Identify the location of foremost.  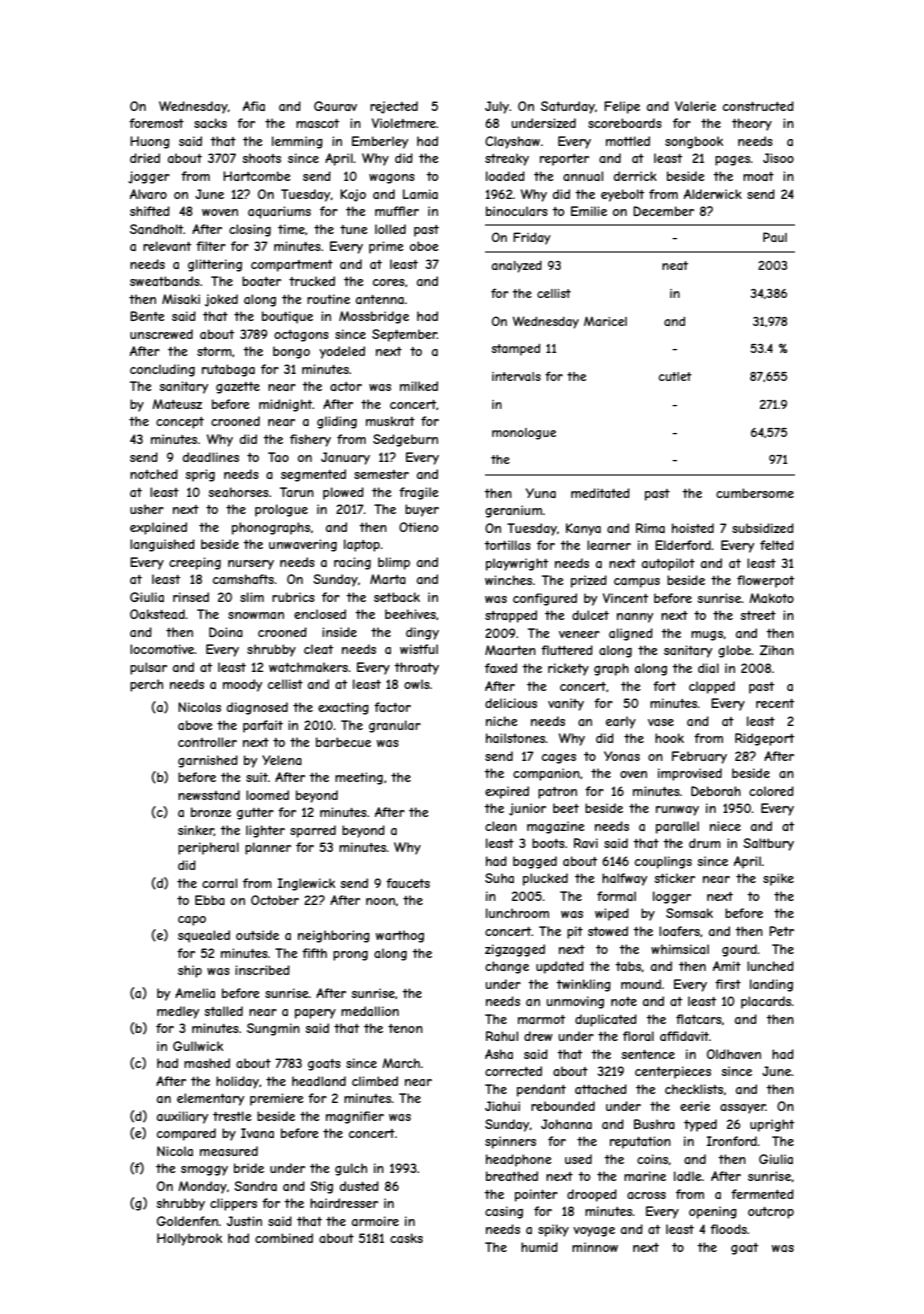
(156, 123).
